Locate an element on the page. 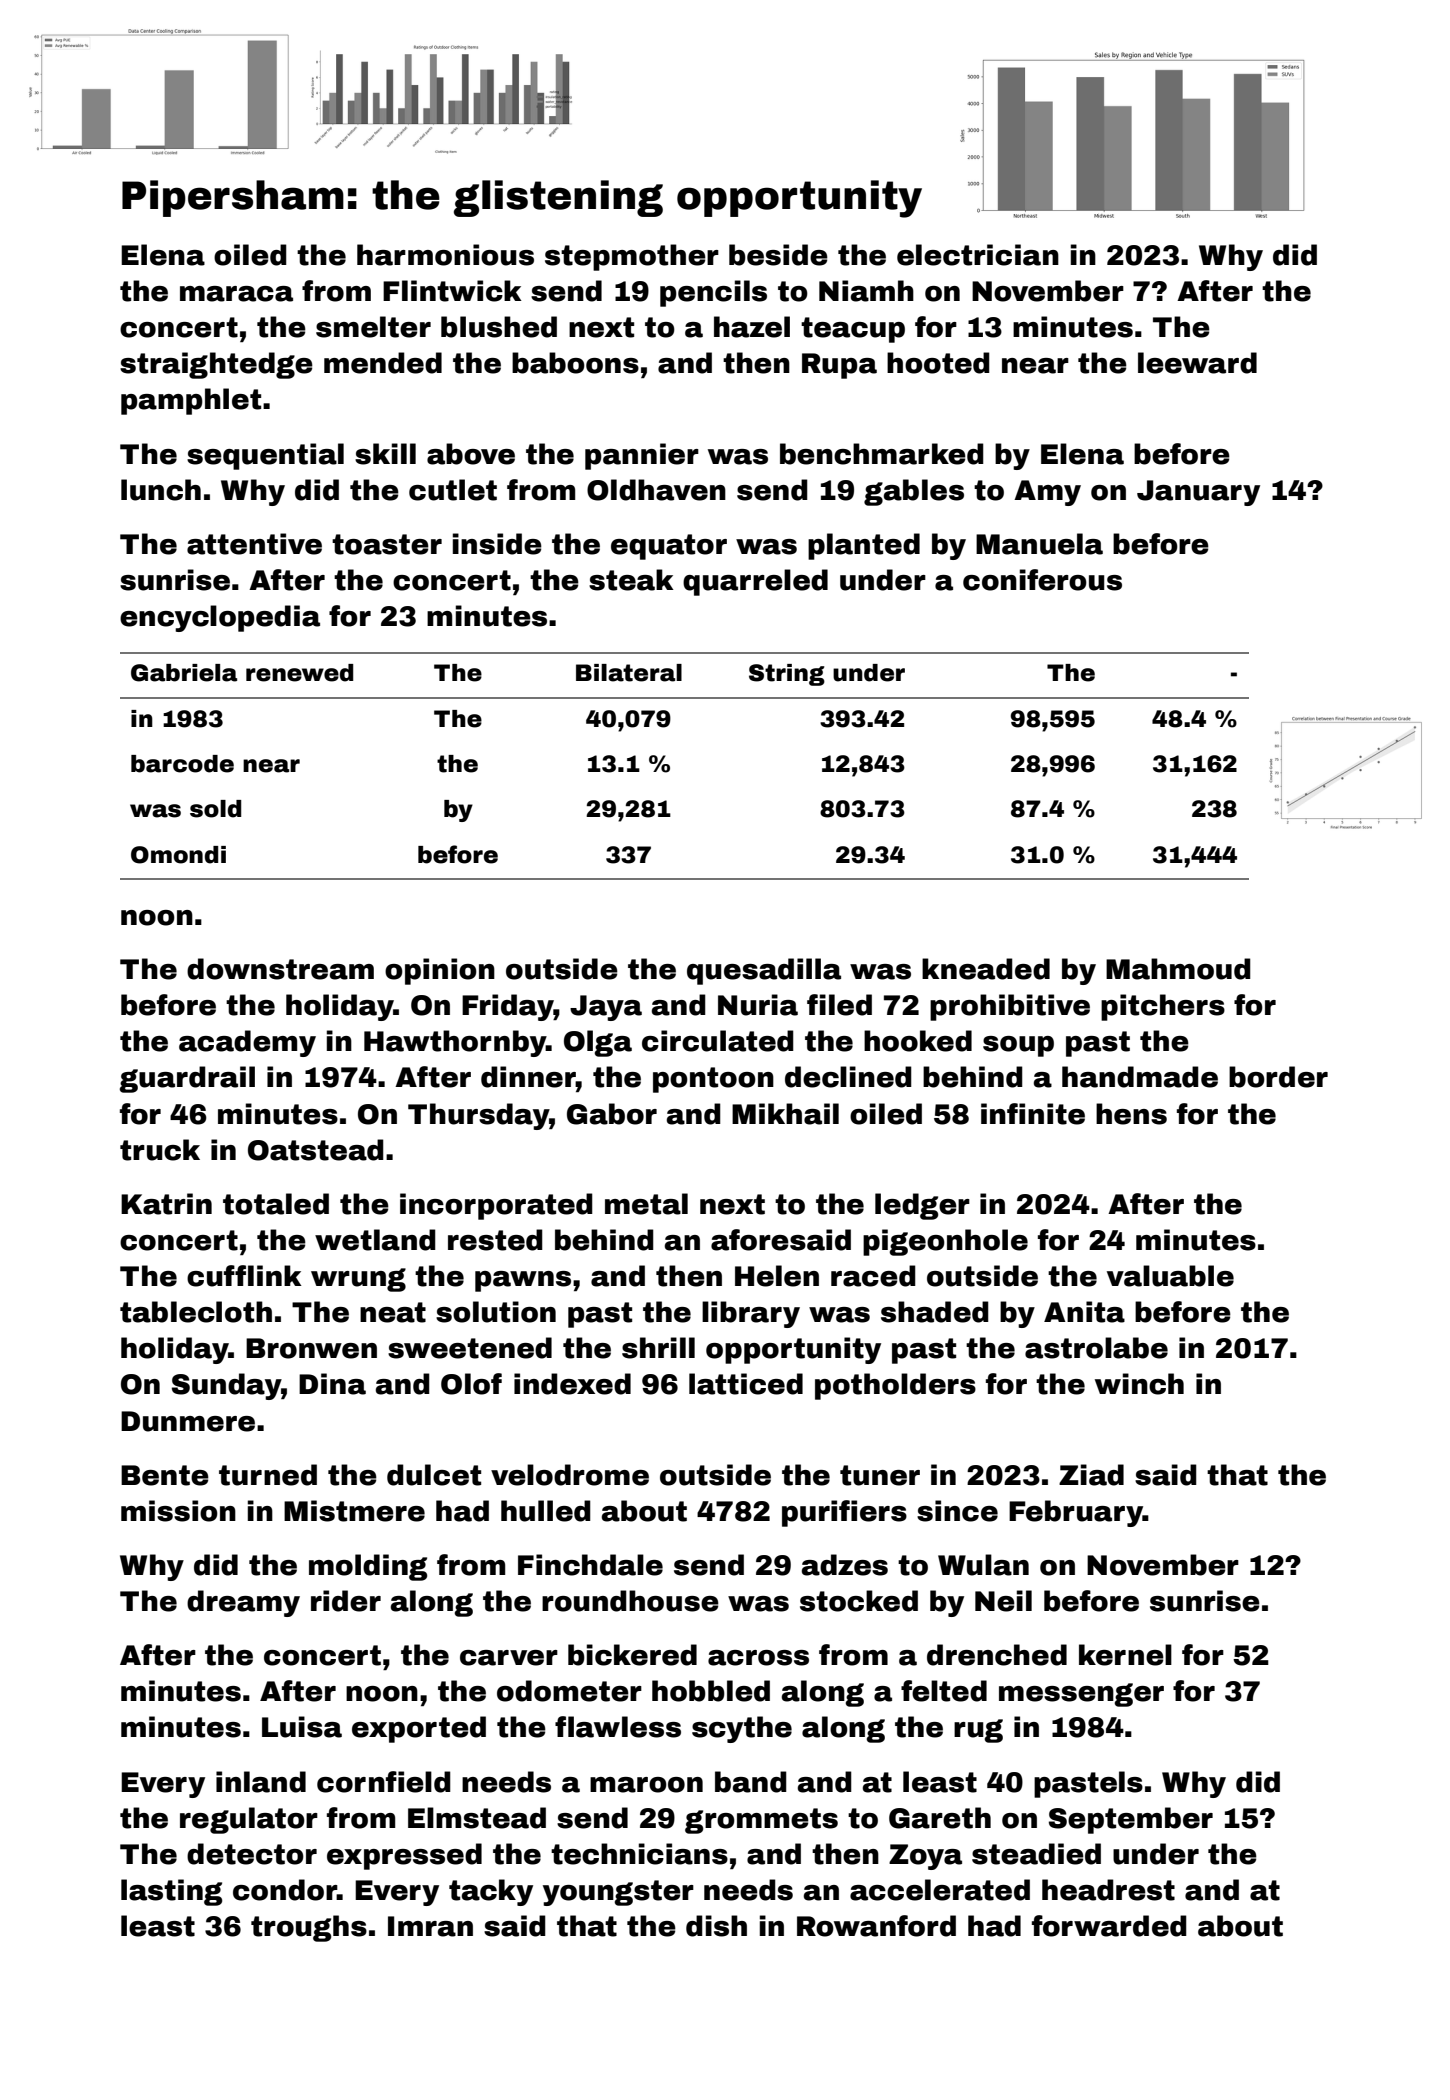 Image resolution: width=1450 pixels, height=2100 pixels. baboons is located at coordinates (575, 363).
